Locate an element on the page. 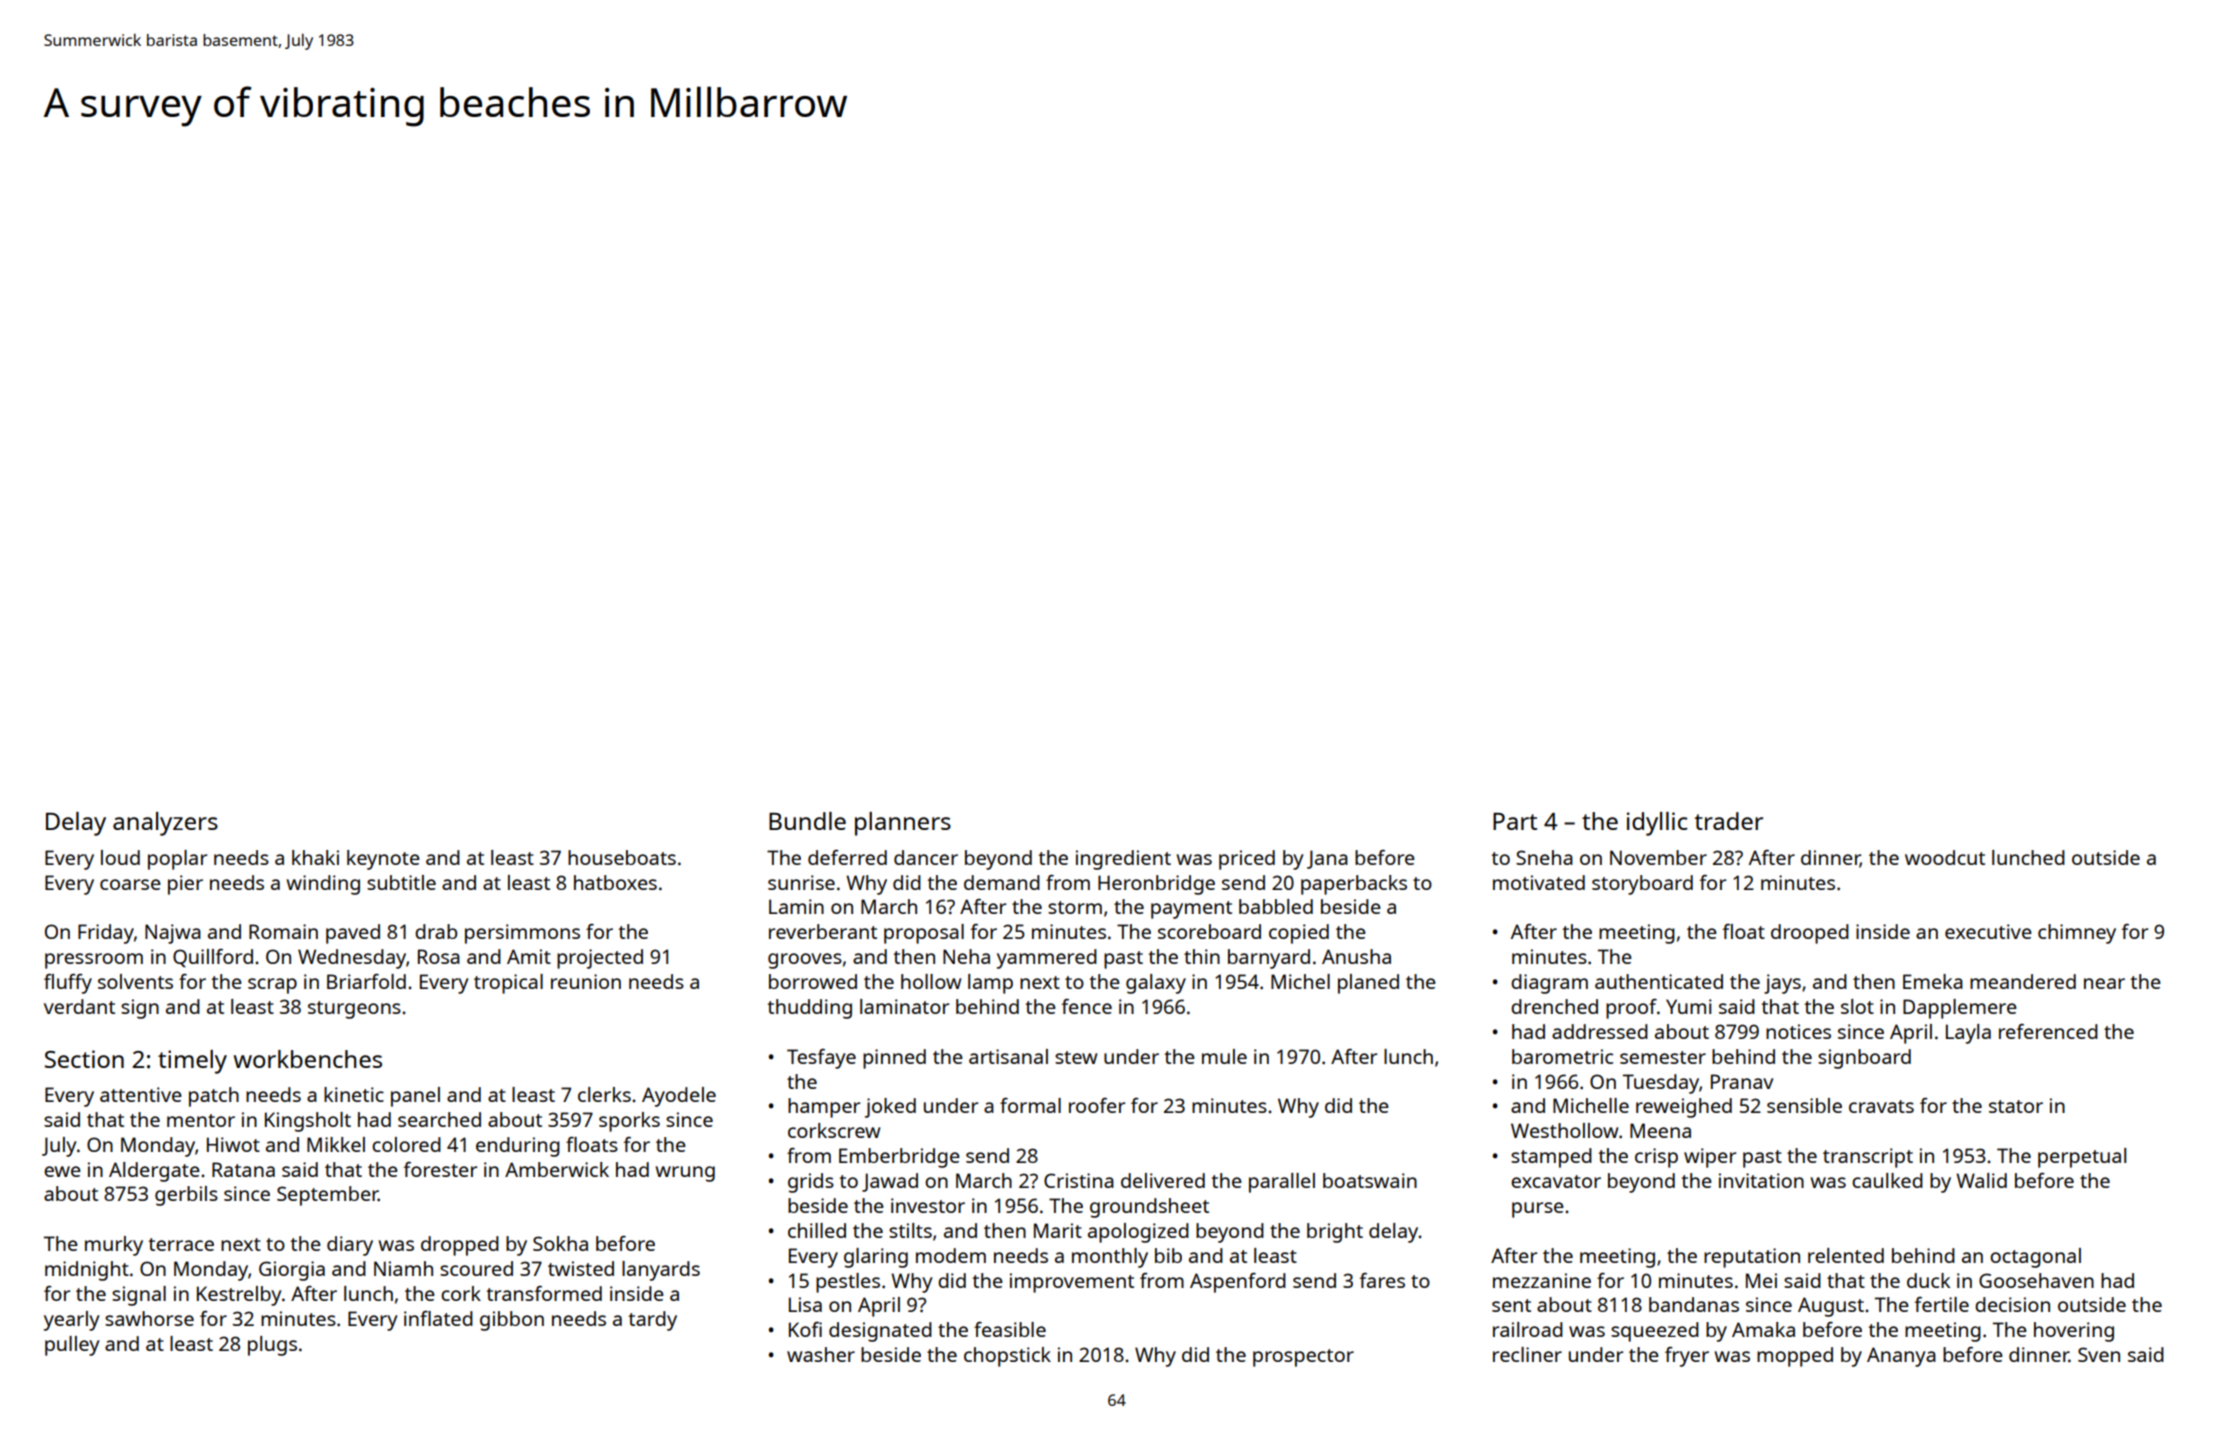 The width and height of the document is (2215, 1433). planners is located at coordinates (903, 824).
